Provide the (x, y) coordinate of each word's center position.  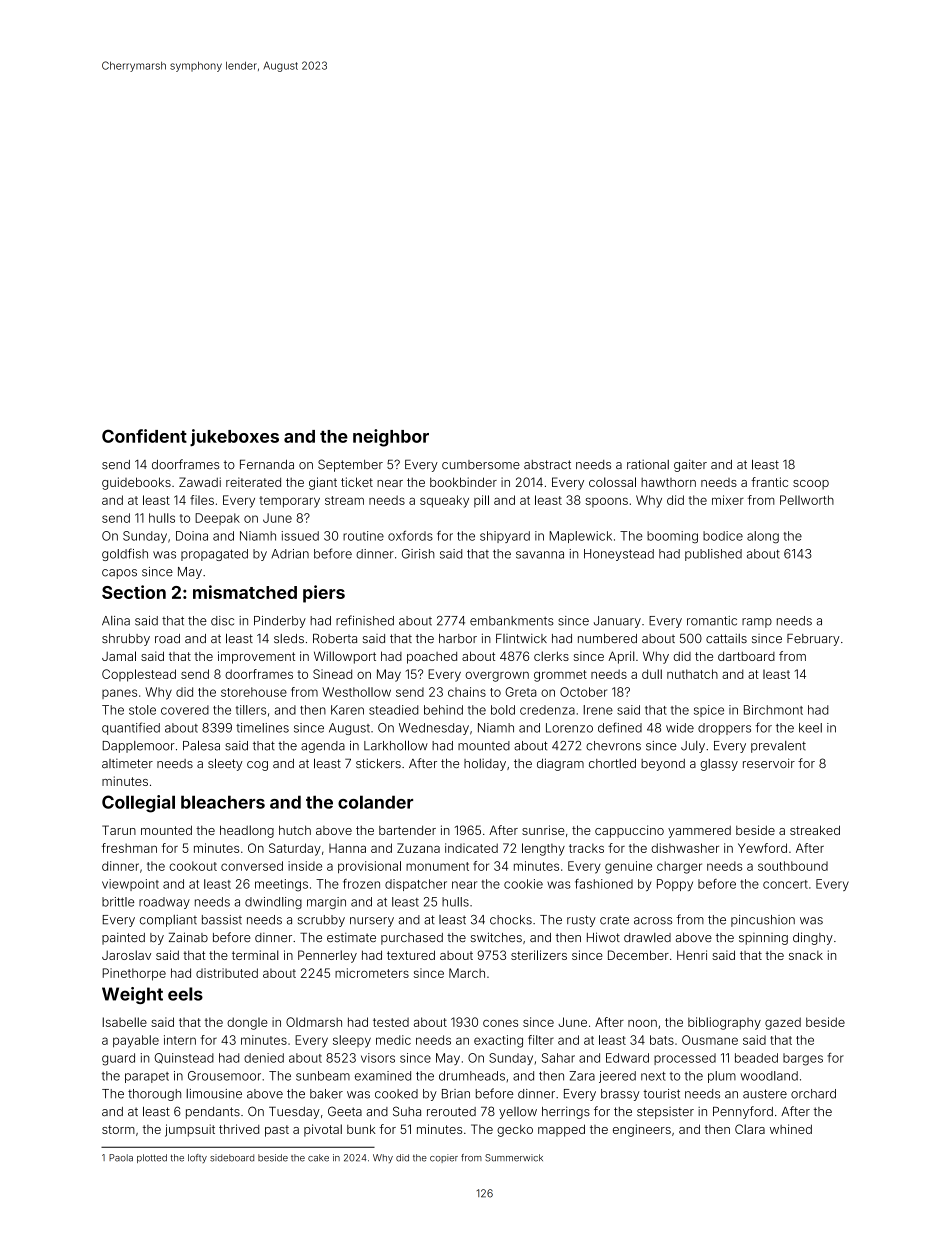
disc (222, 621)
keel (810, 728)
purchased (412, 939)
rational (648, 464)
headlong (247, 831)
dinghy (813, 938)
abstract (547, 464)
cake (318, 1158)
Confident (144, 436)
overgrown (497, 676)
